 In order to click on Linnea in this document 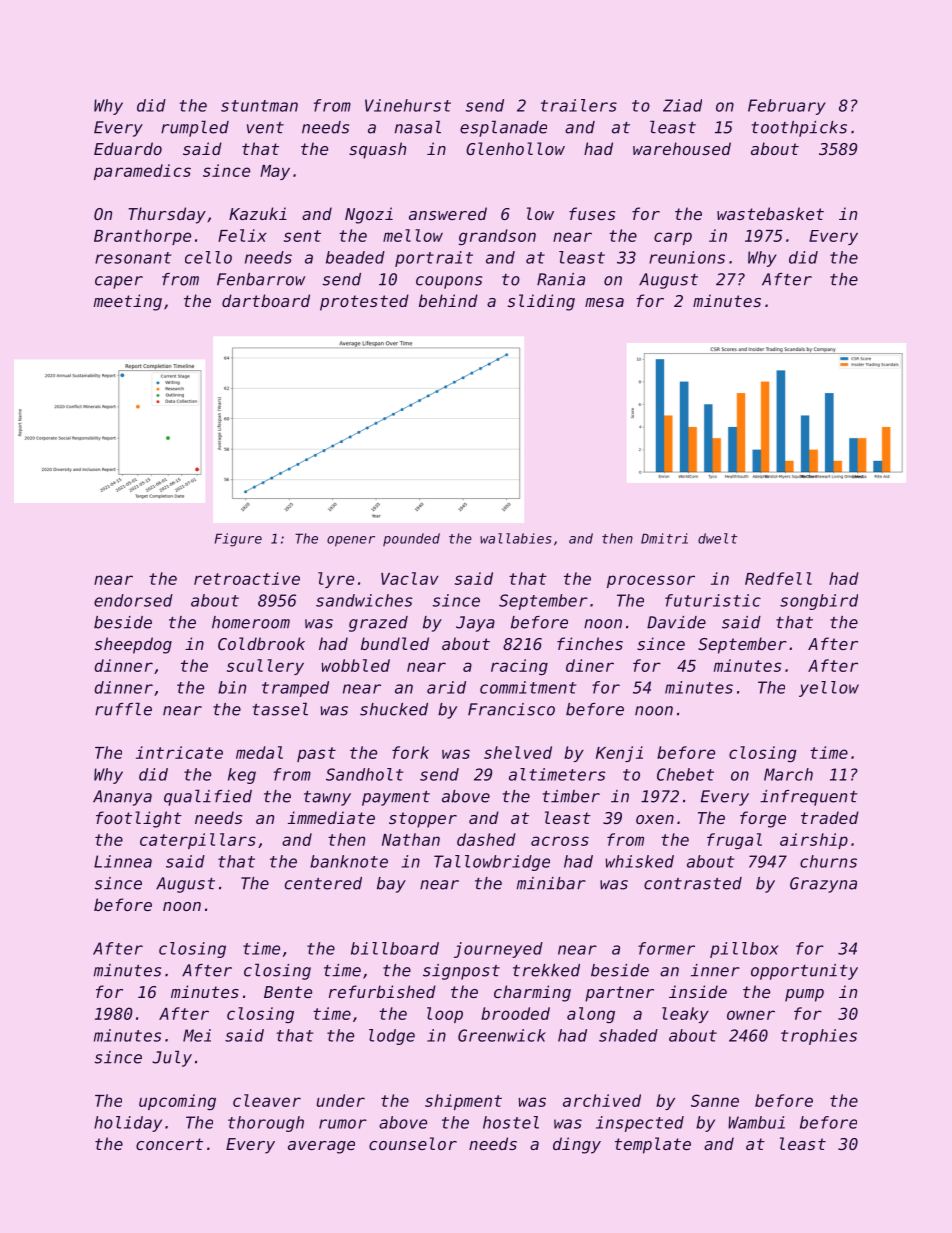, I will do `click(123, 861)`.
